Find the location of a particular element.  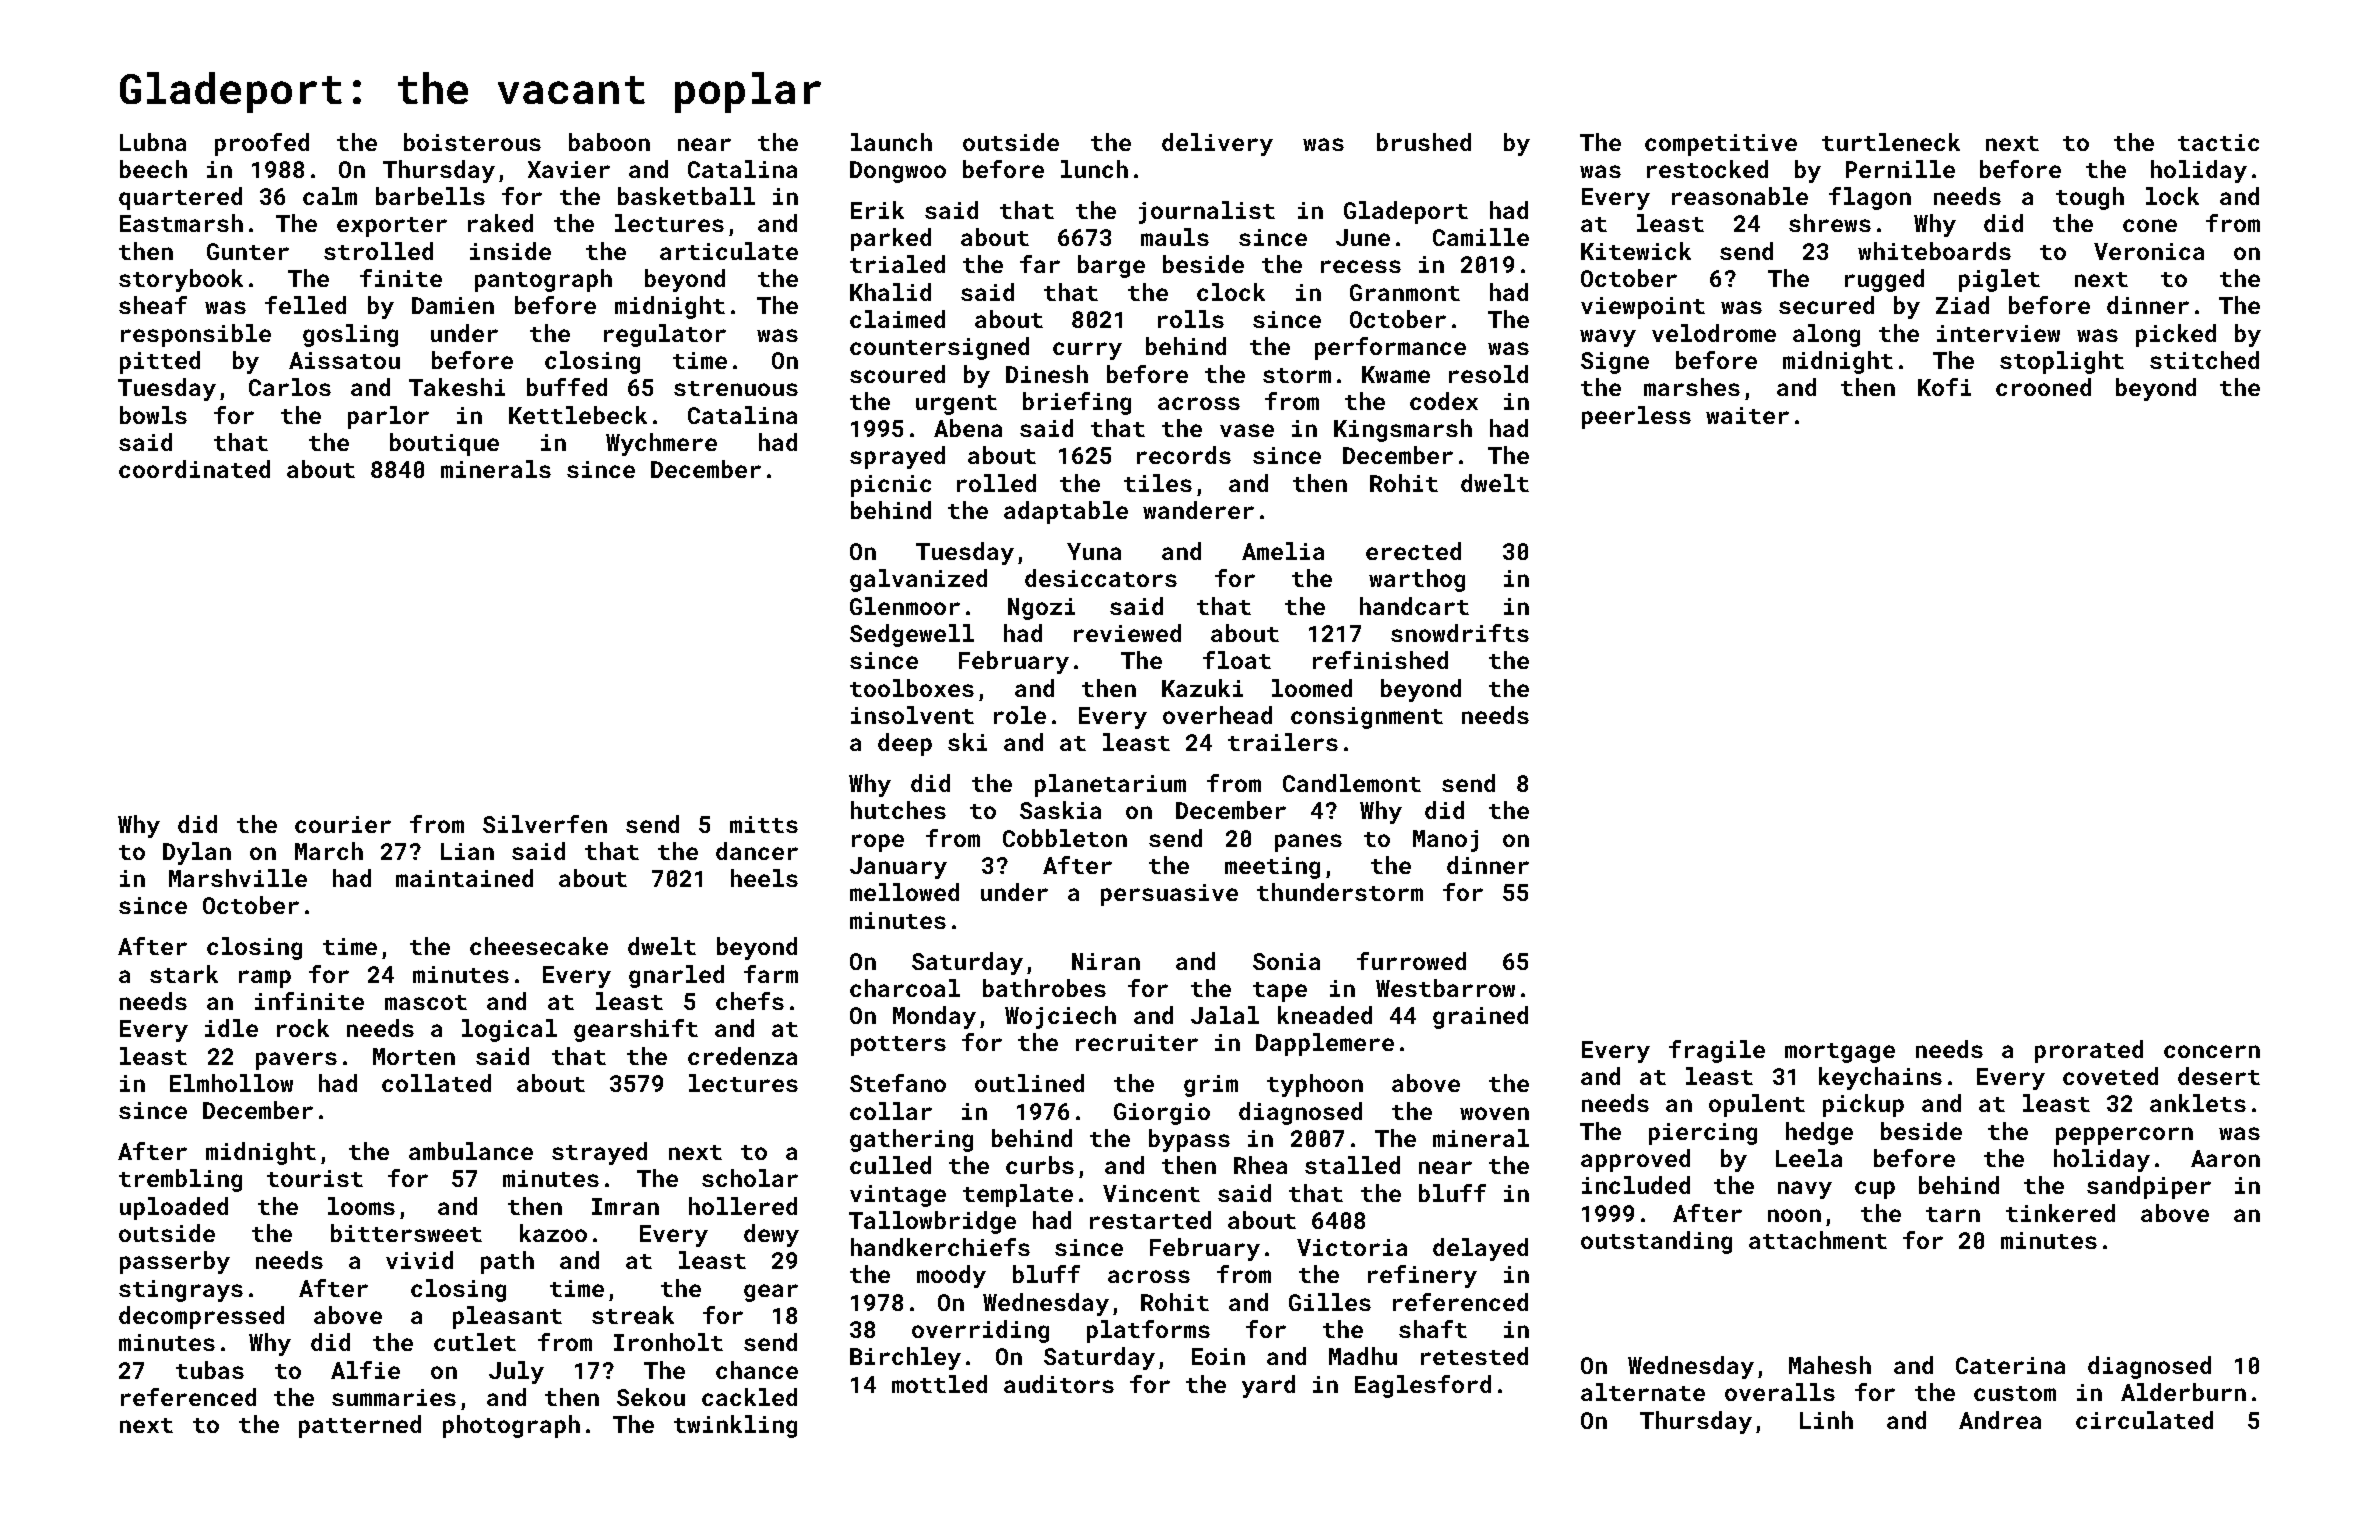

coordinated is located at coordinates (194, 469).
